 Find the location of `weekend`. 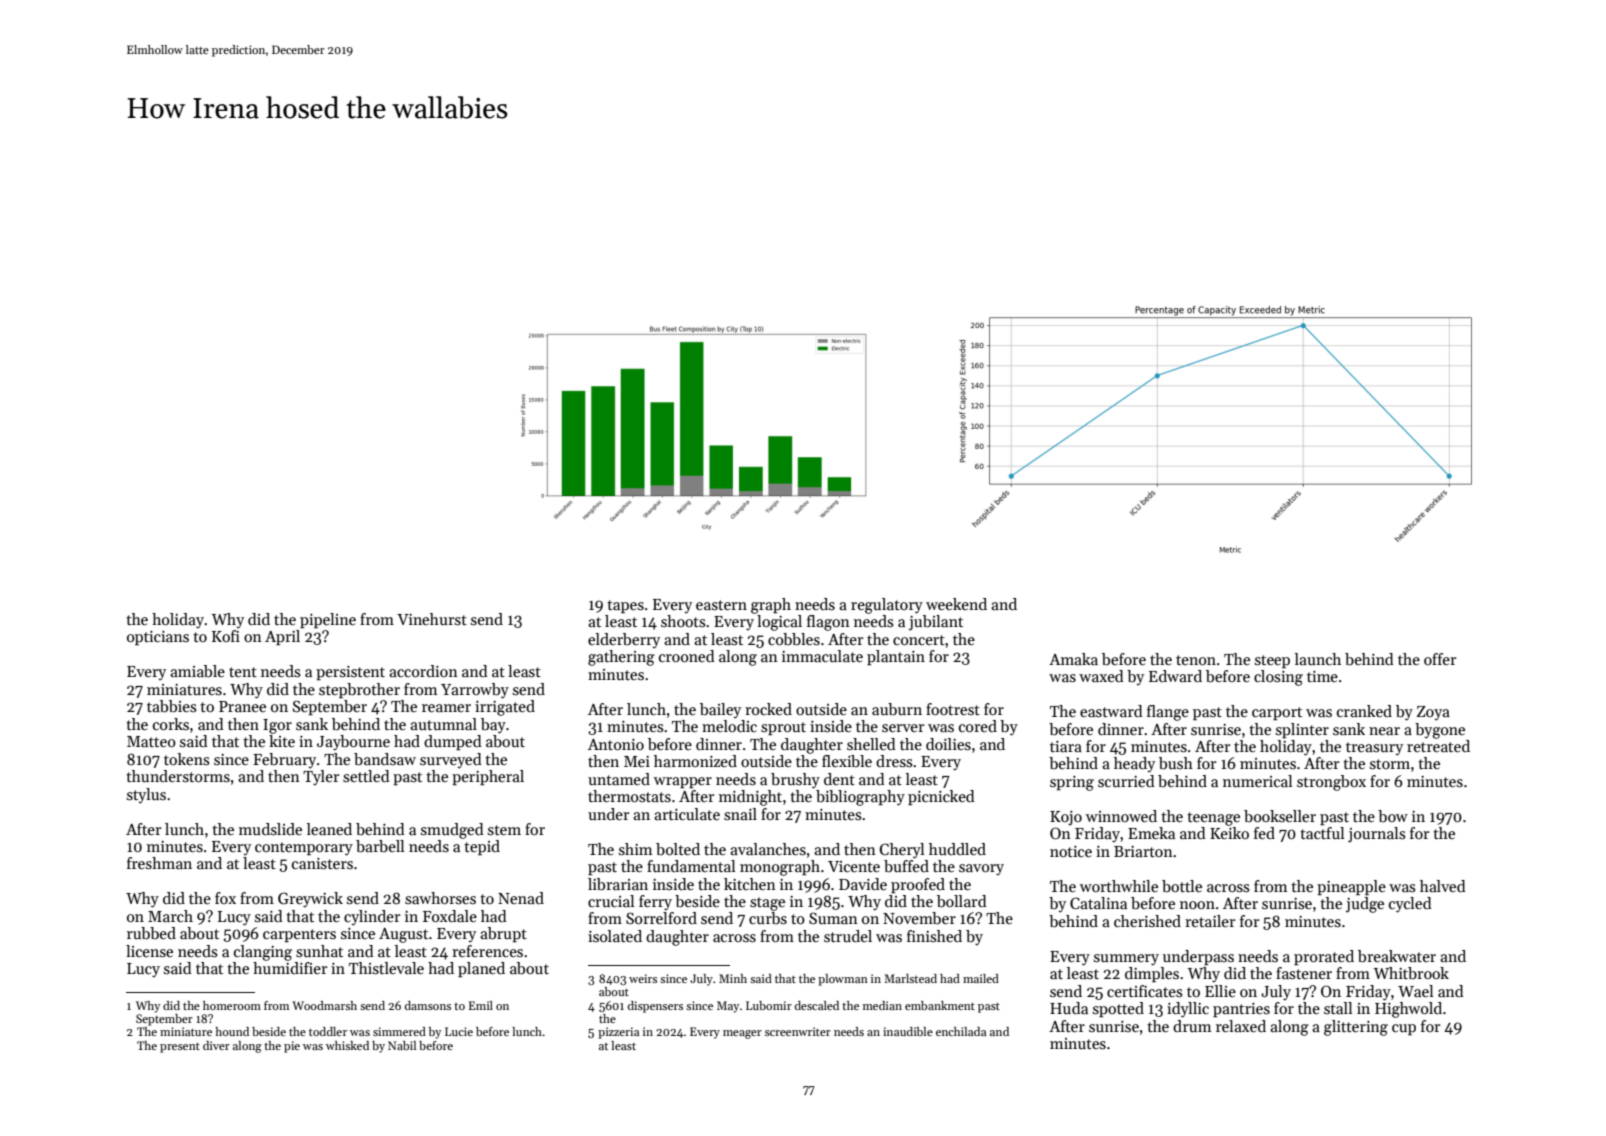

weekend is located at coordinates (956, 604).
